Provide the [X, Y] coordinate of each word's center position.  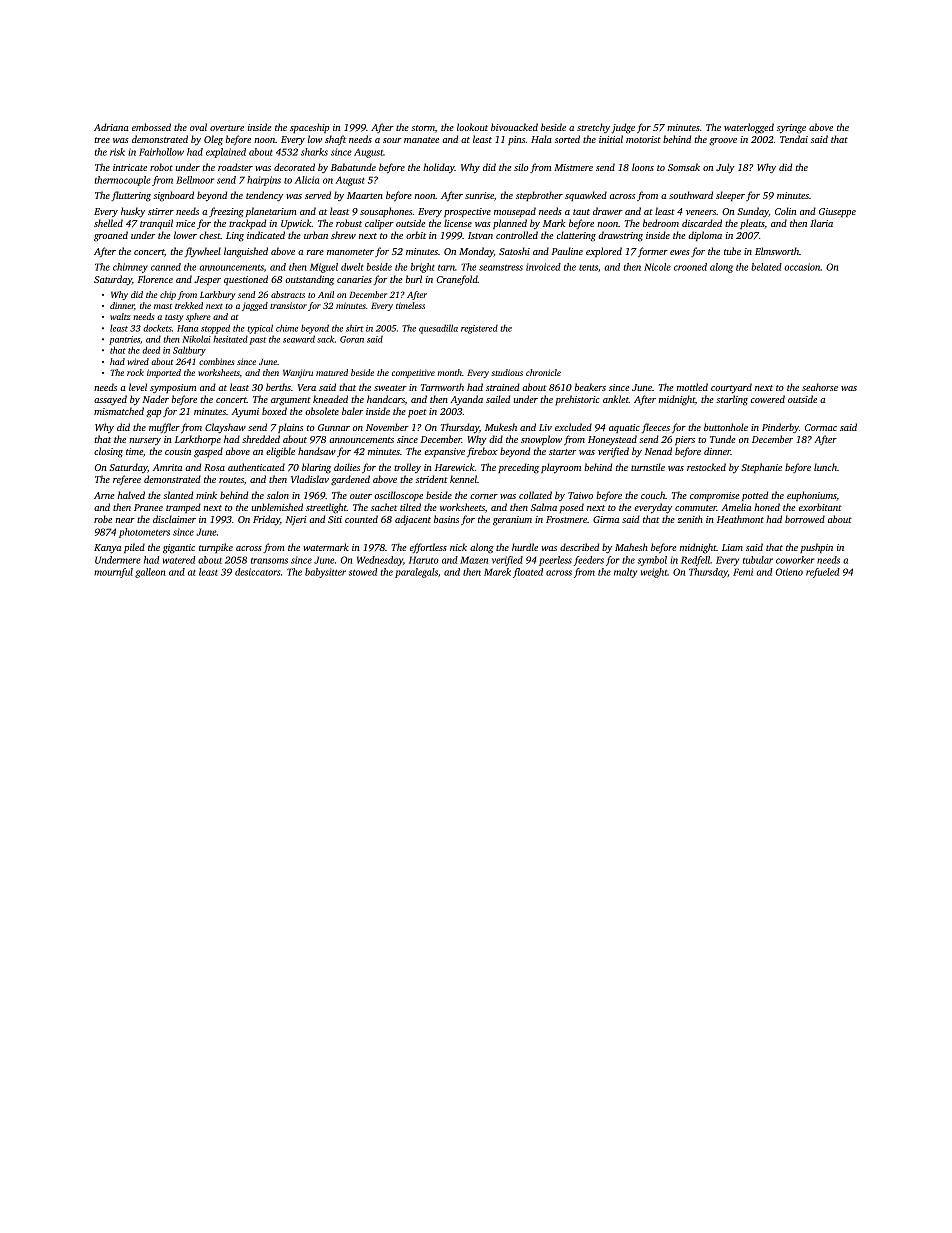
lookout [472, 127]
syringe [791, 129]
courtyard [731, 388]
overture [227, 128]
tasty [174, 318]
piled [134, 548]
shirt [354, 328]
